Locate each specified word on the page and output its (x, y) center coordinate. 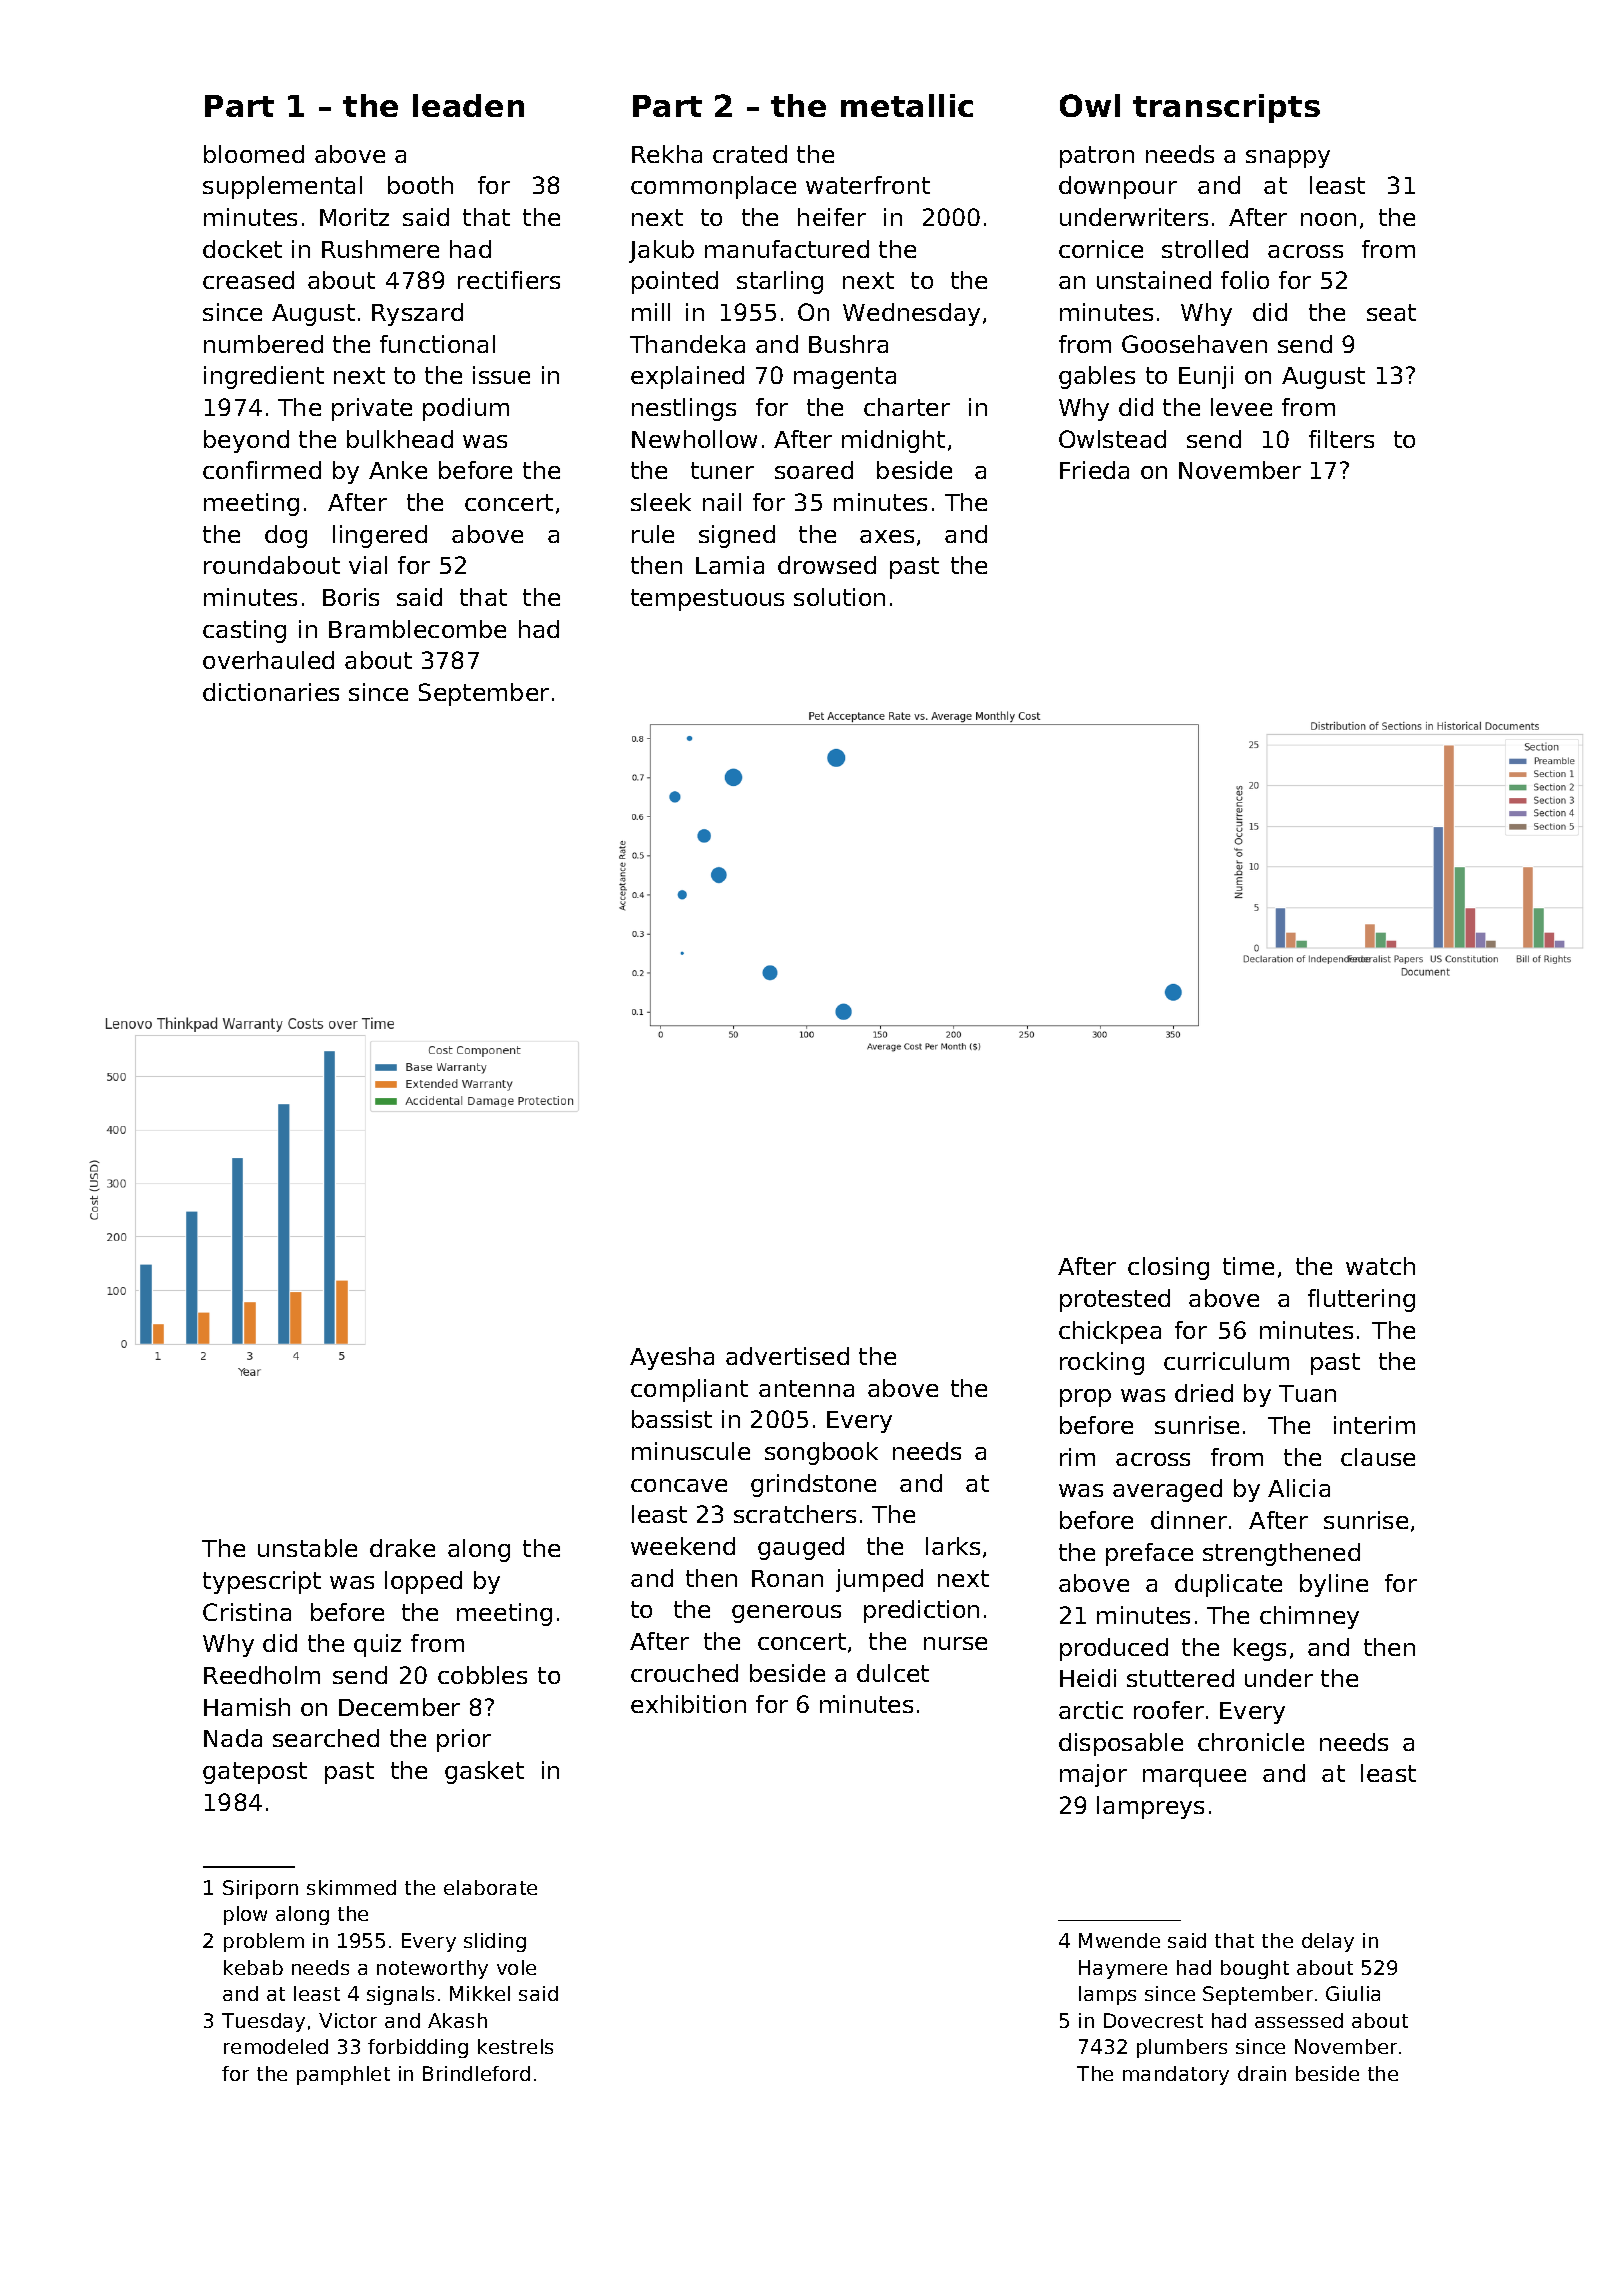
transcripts (1226, 108)
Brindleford (476, 2073)
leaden (468, 105)
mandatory (1176, 2075)
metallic (907, 105)
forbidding (418, 2048)
